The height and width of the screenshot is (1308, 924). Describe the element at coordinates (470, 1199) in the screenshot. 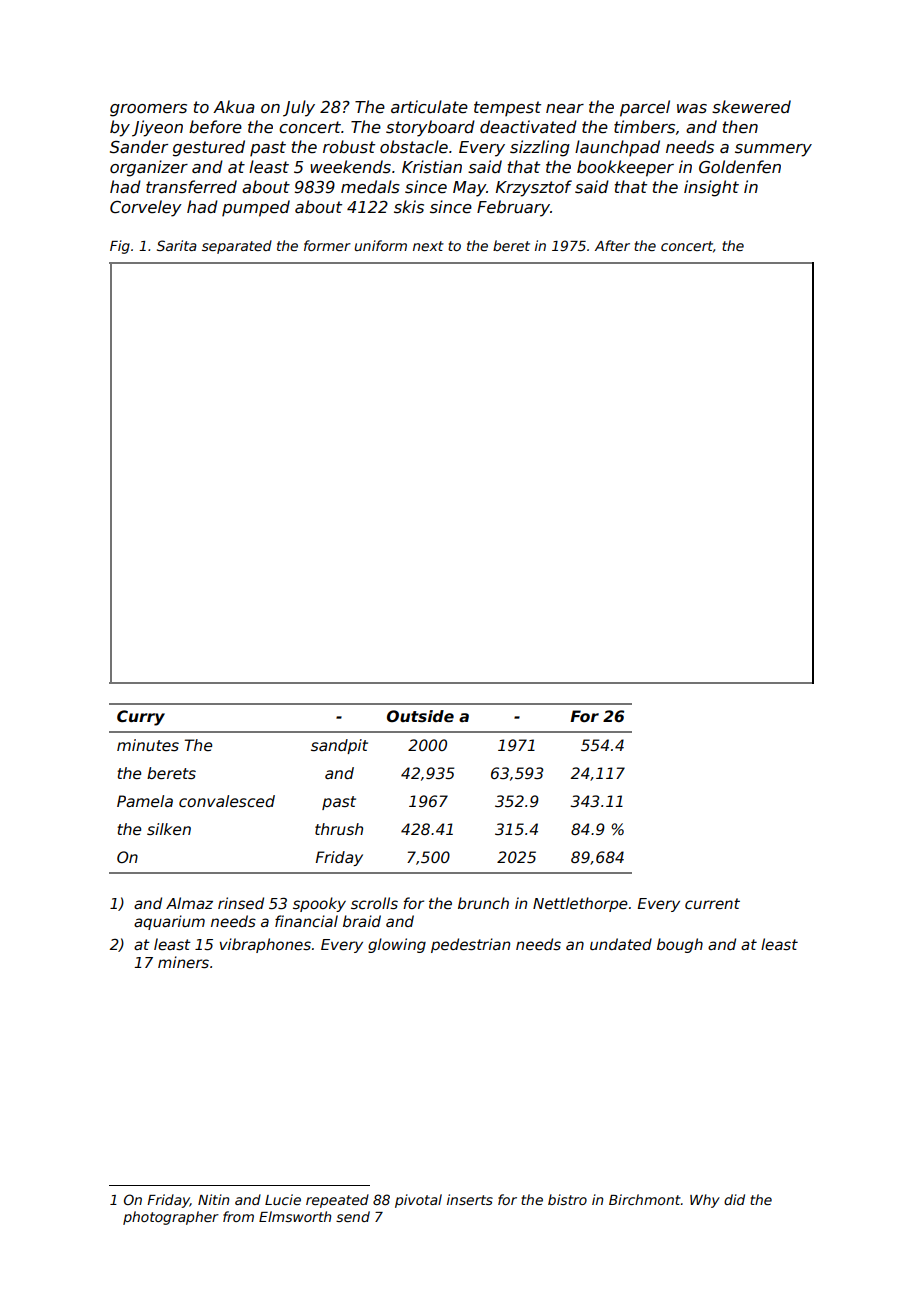

I see `inserts` at that location.
